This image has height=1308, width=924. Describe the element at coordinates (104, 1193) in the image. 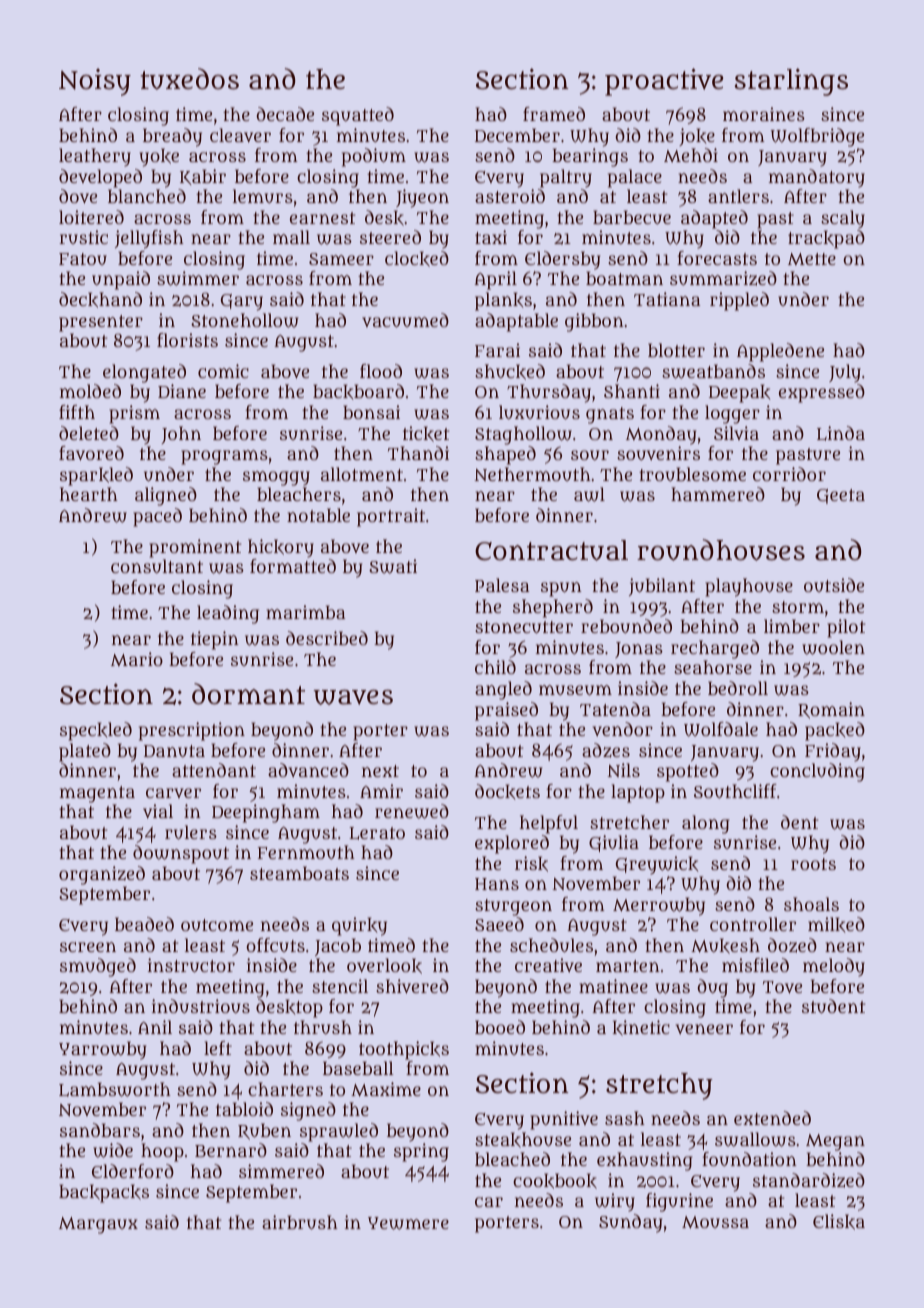

I see `backpacks` at that location.
